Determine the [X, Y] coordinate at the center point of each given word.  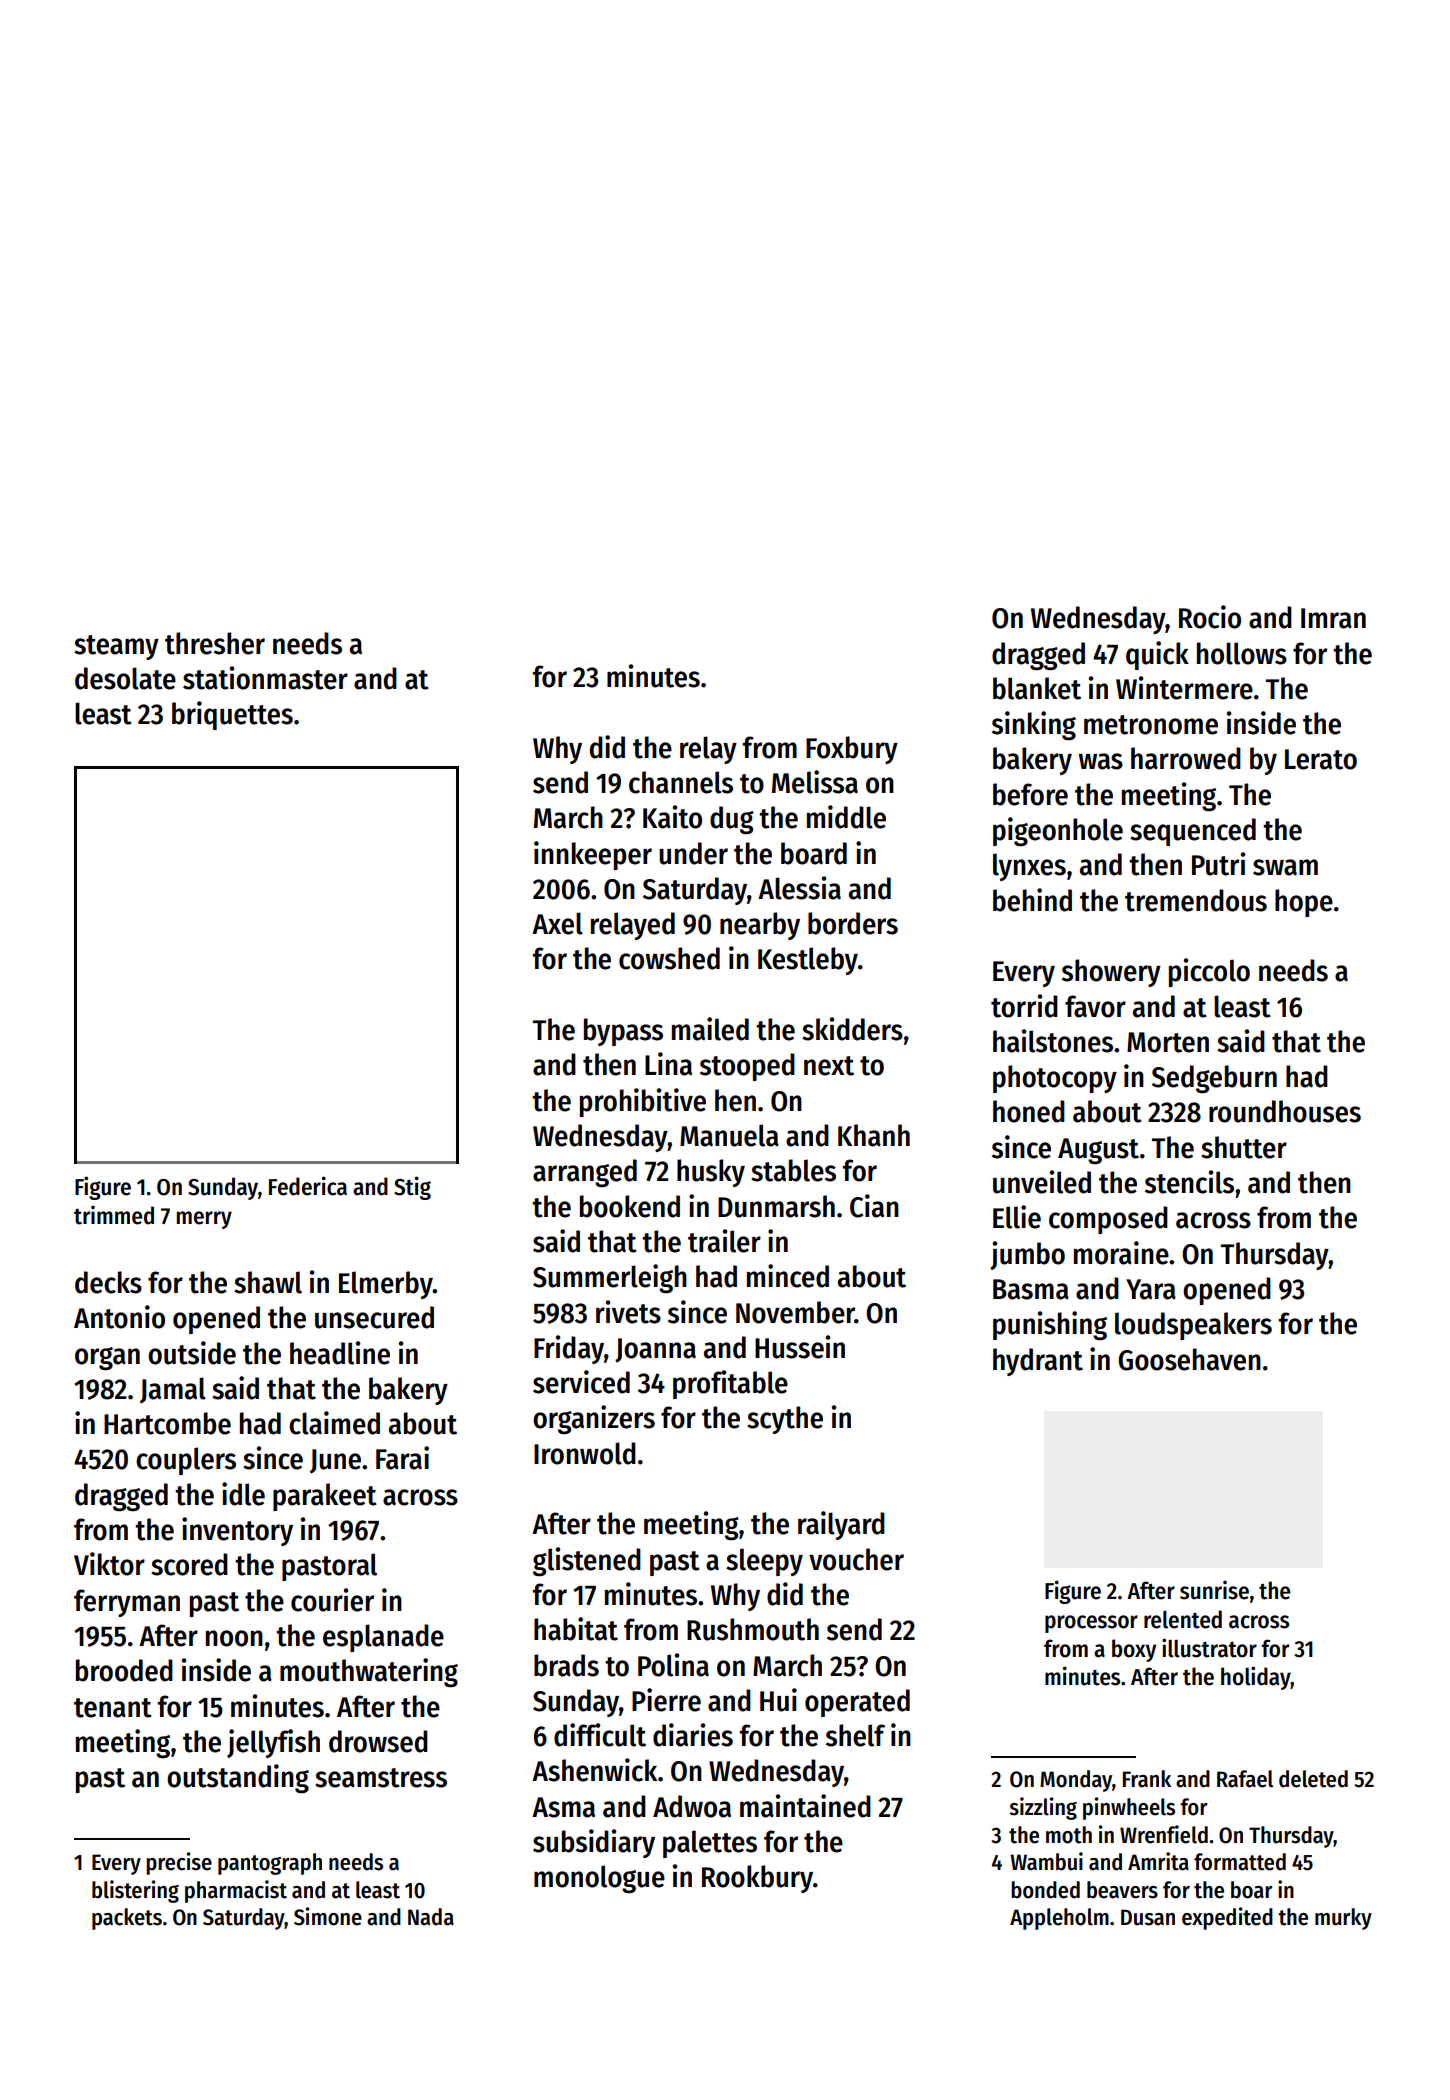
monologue [599, 1879]
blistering [135, 1891]
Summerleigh [610, 1279]
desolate [125, 678]
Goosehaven [1189, 1359]
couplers [186, 1461]
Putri [1219, 864]
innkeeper [593, 855]
